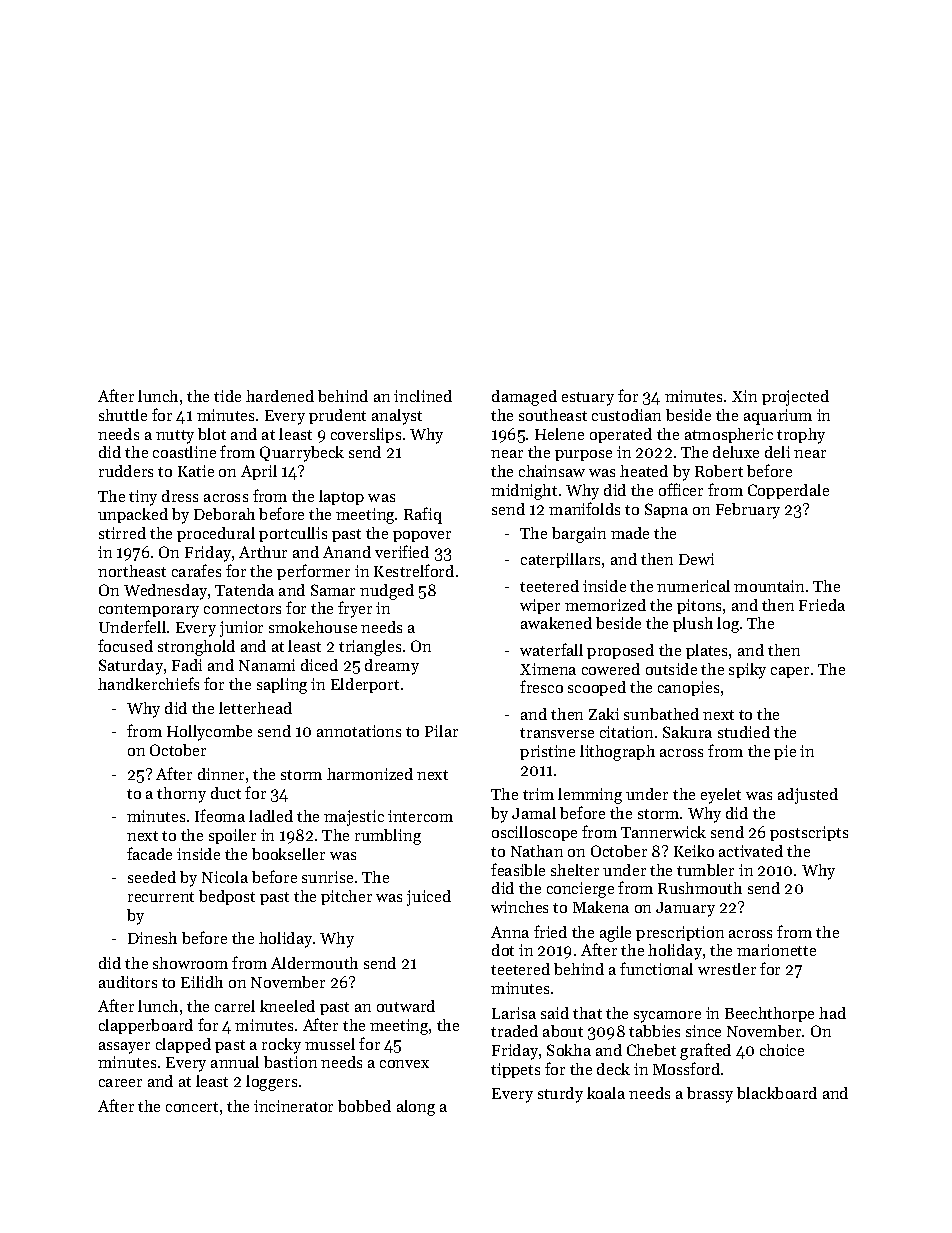 The width and height of the page is (952, 1233). Describe the element at coordinates (149, 853) in the page. I see `facade` at that location.
